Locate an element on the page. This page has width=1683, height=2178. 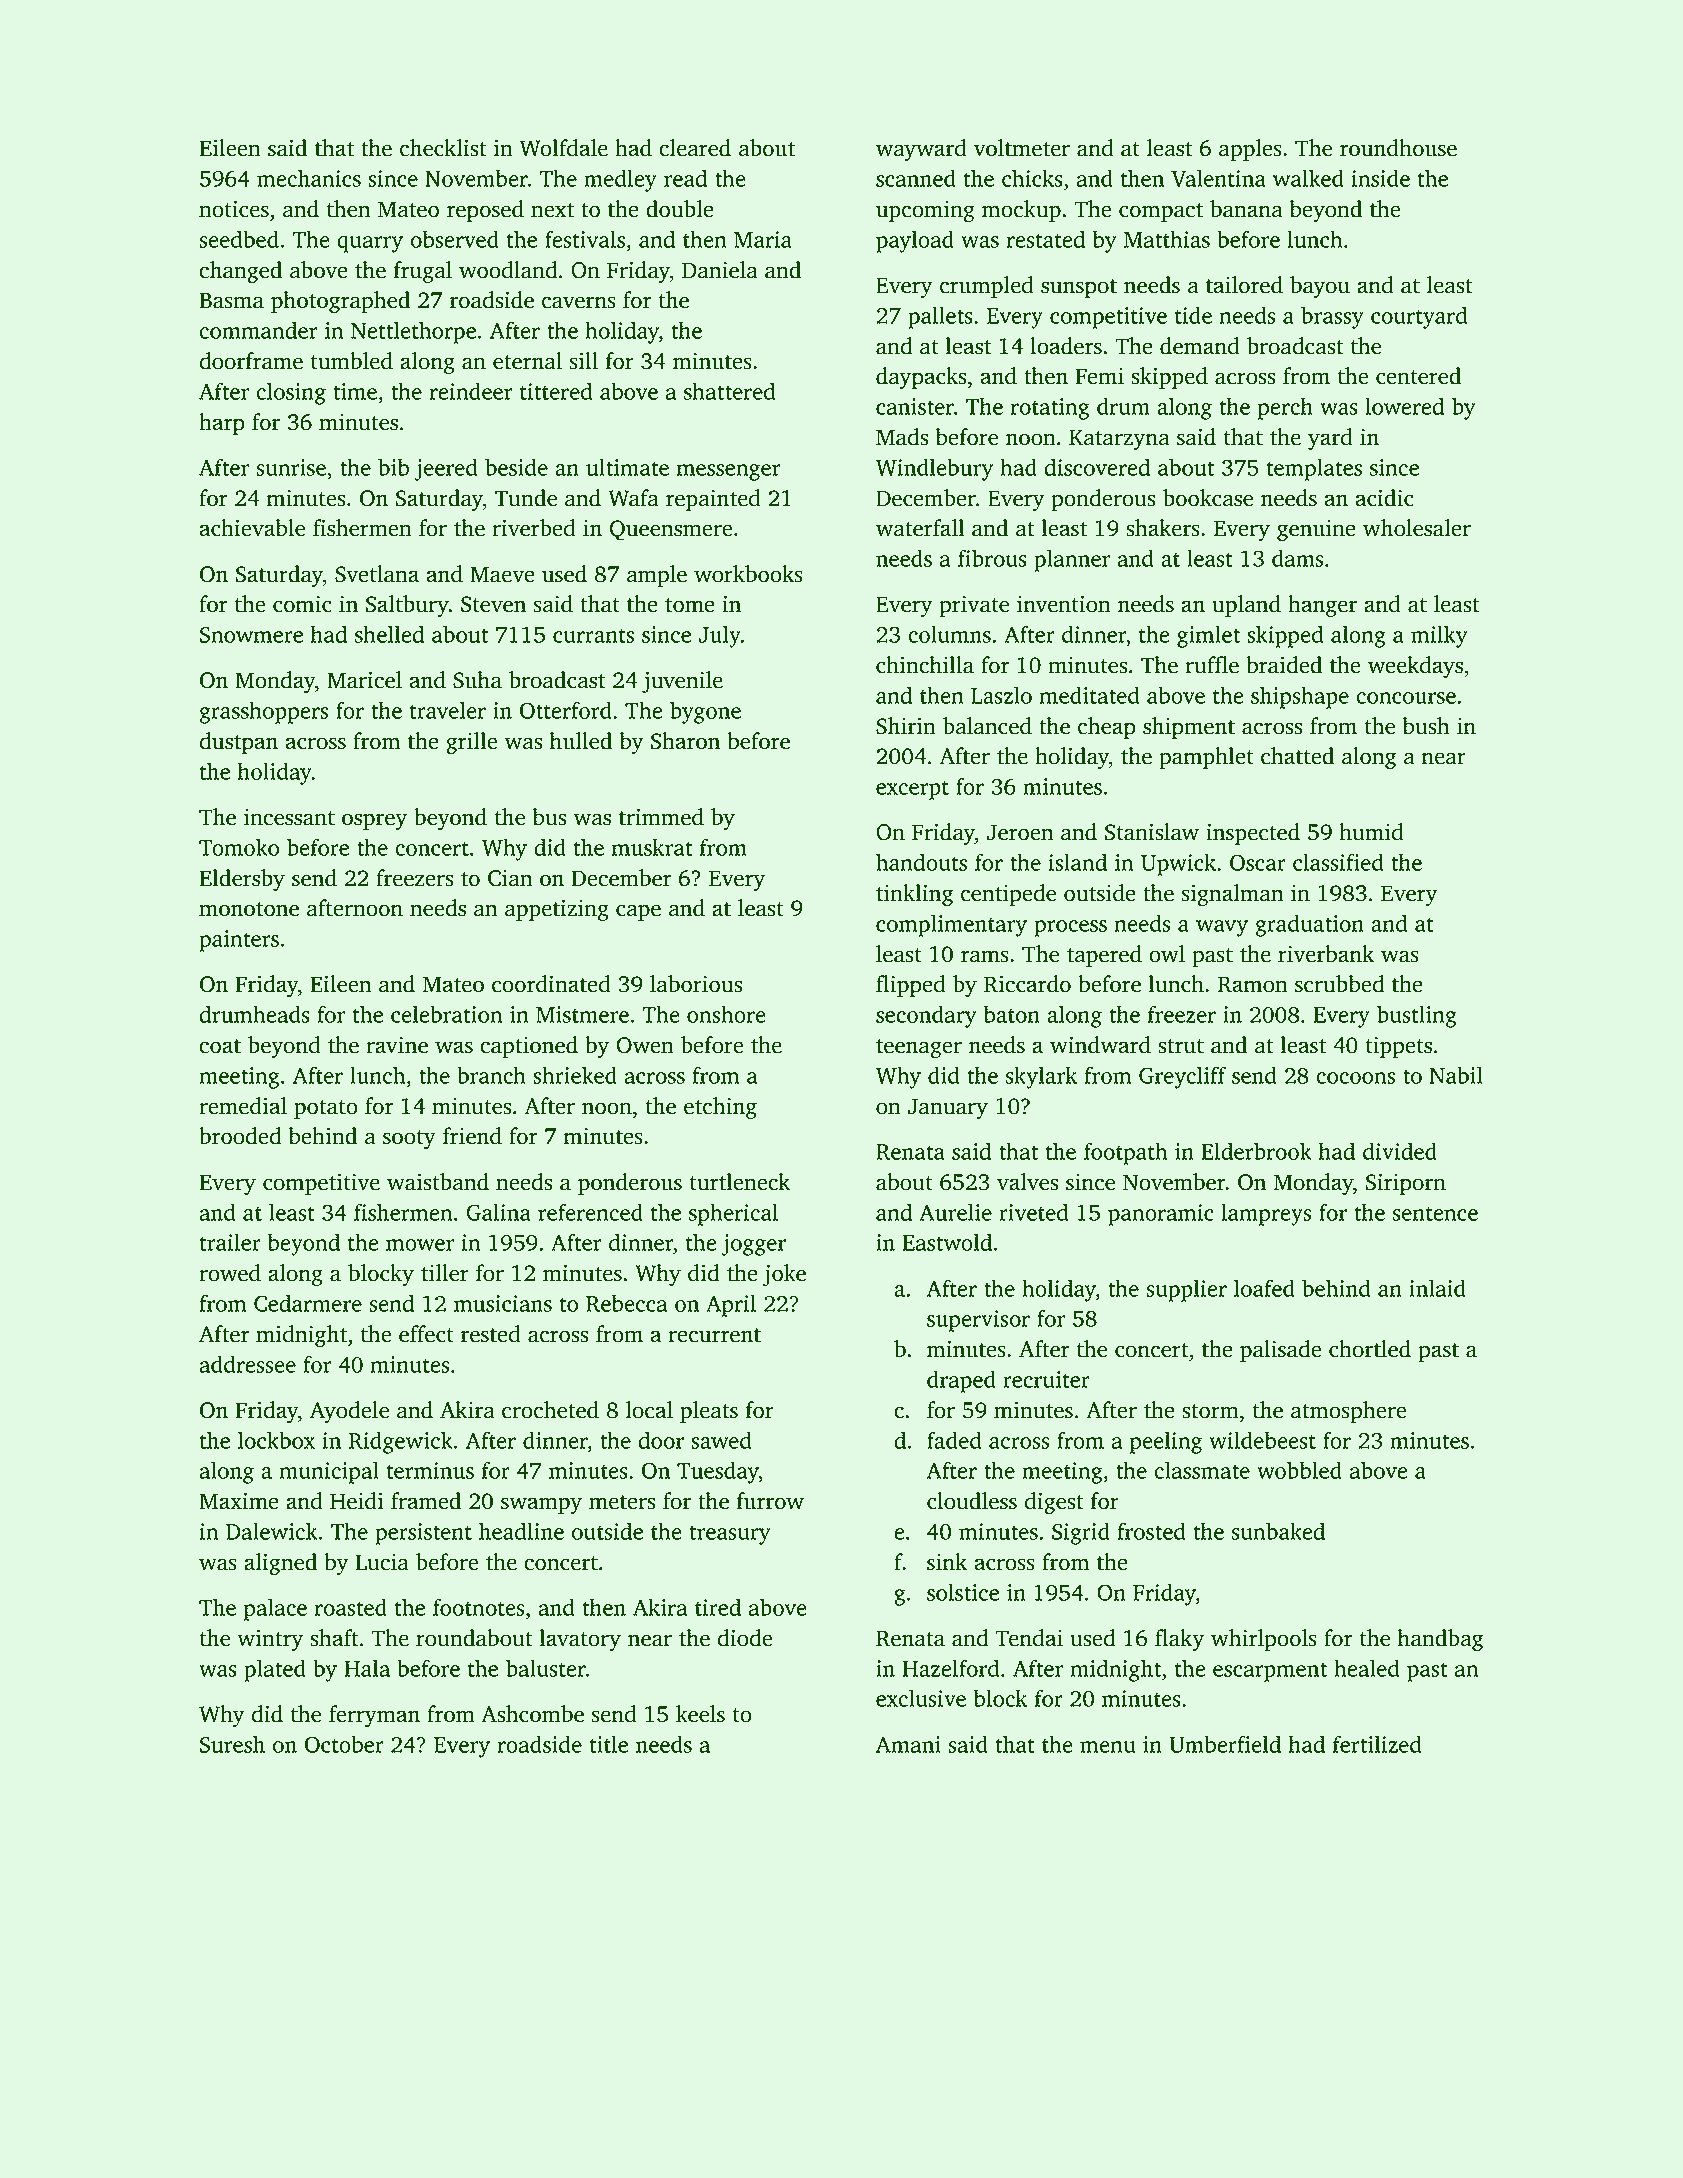
coat is located at coordinates (220, 1046).
